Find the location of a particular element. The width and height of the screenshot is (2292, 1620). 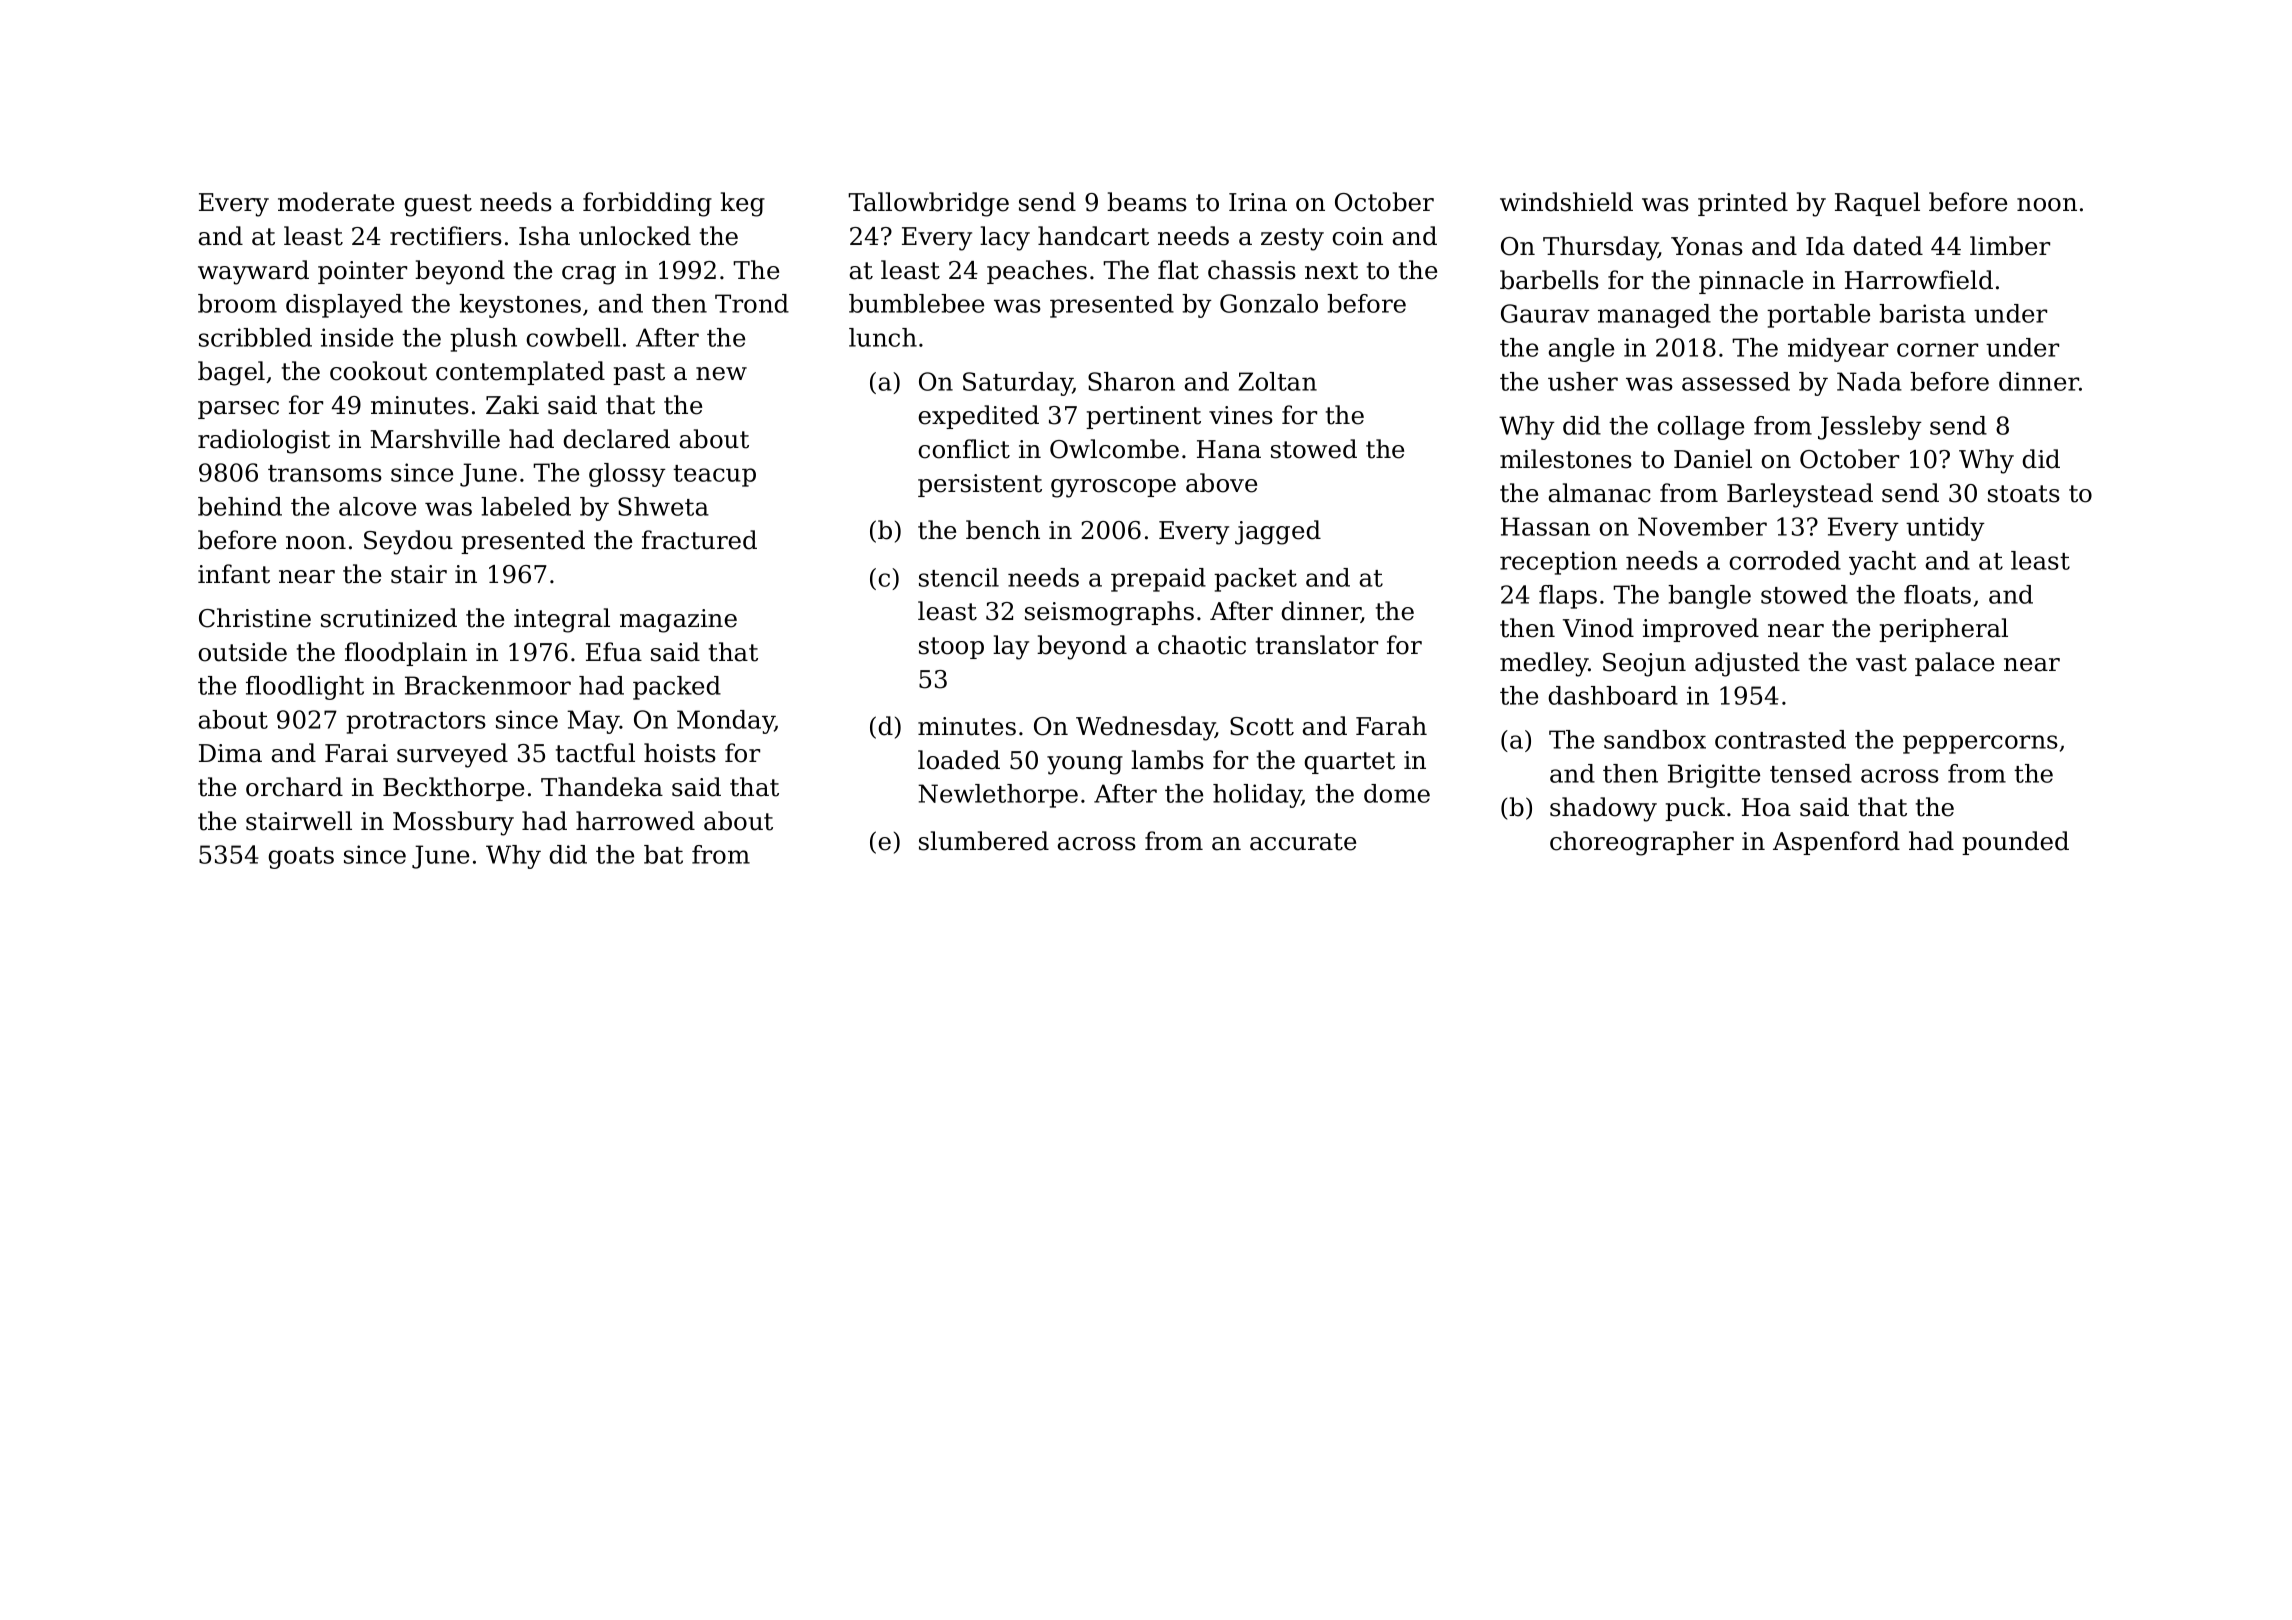

keg is located at coordinates (743, 204).
